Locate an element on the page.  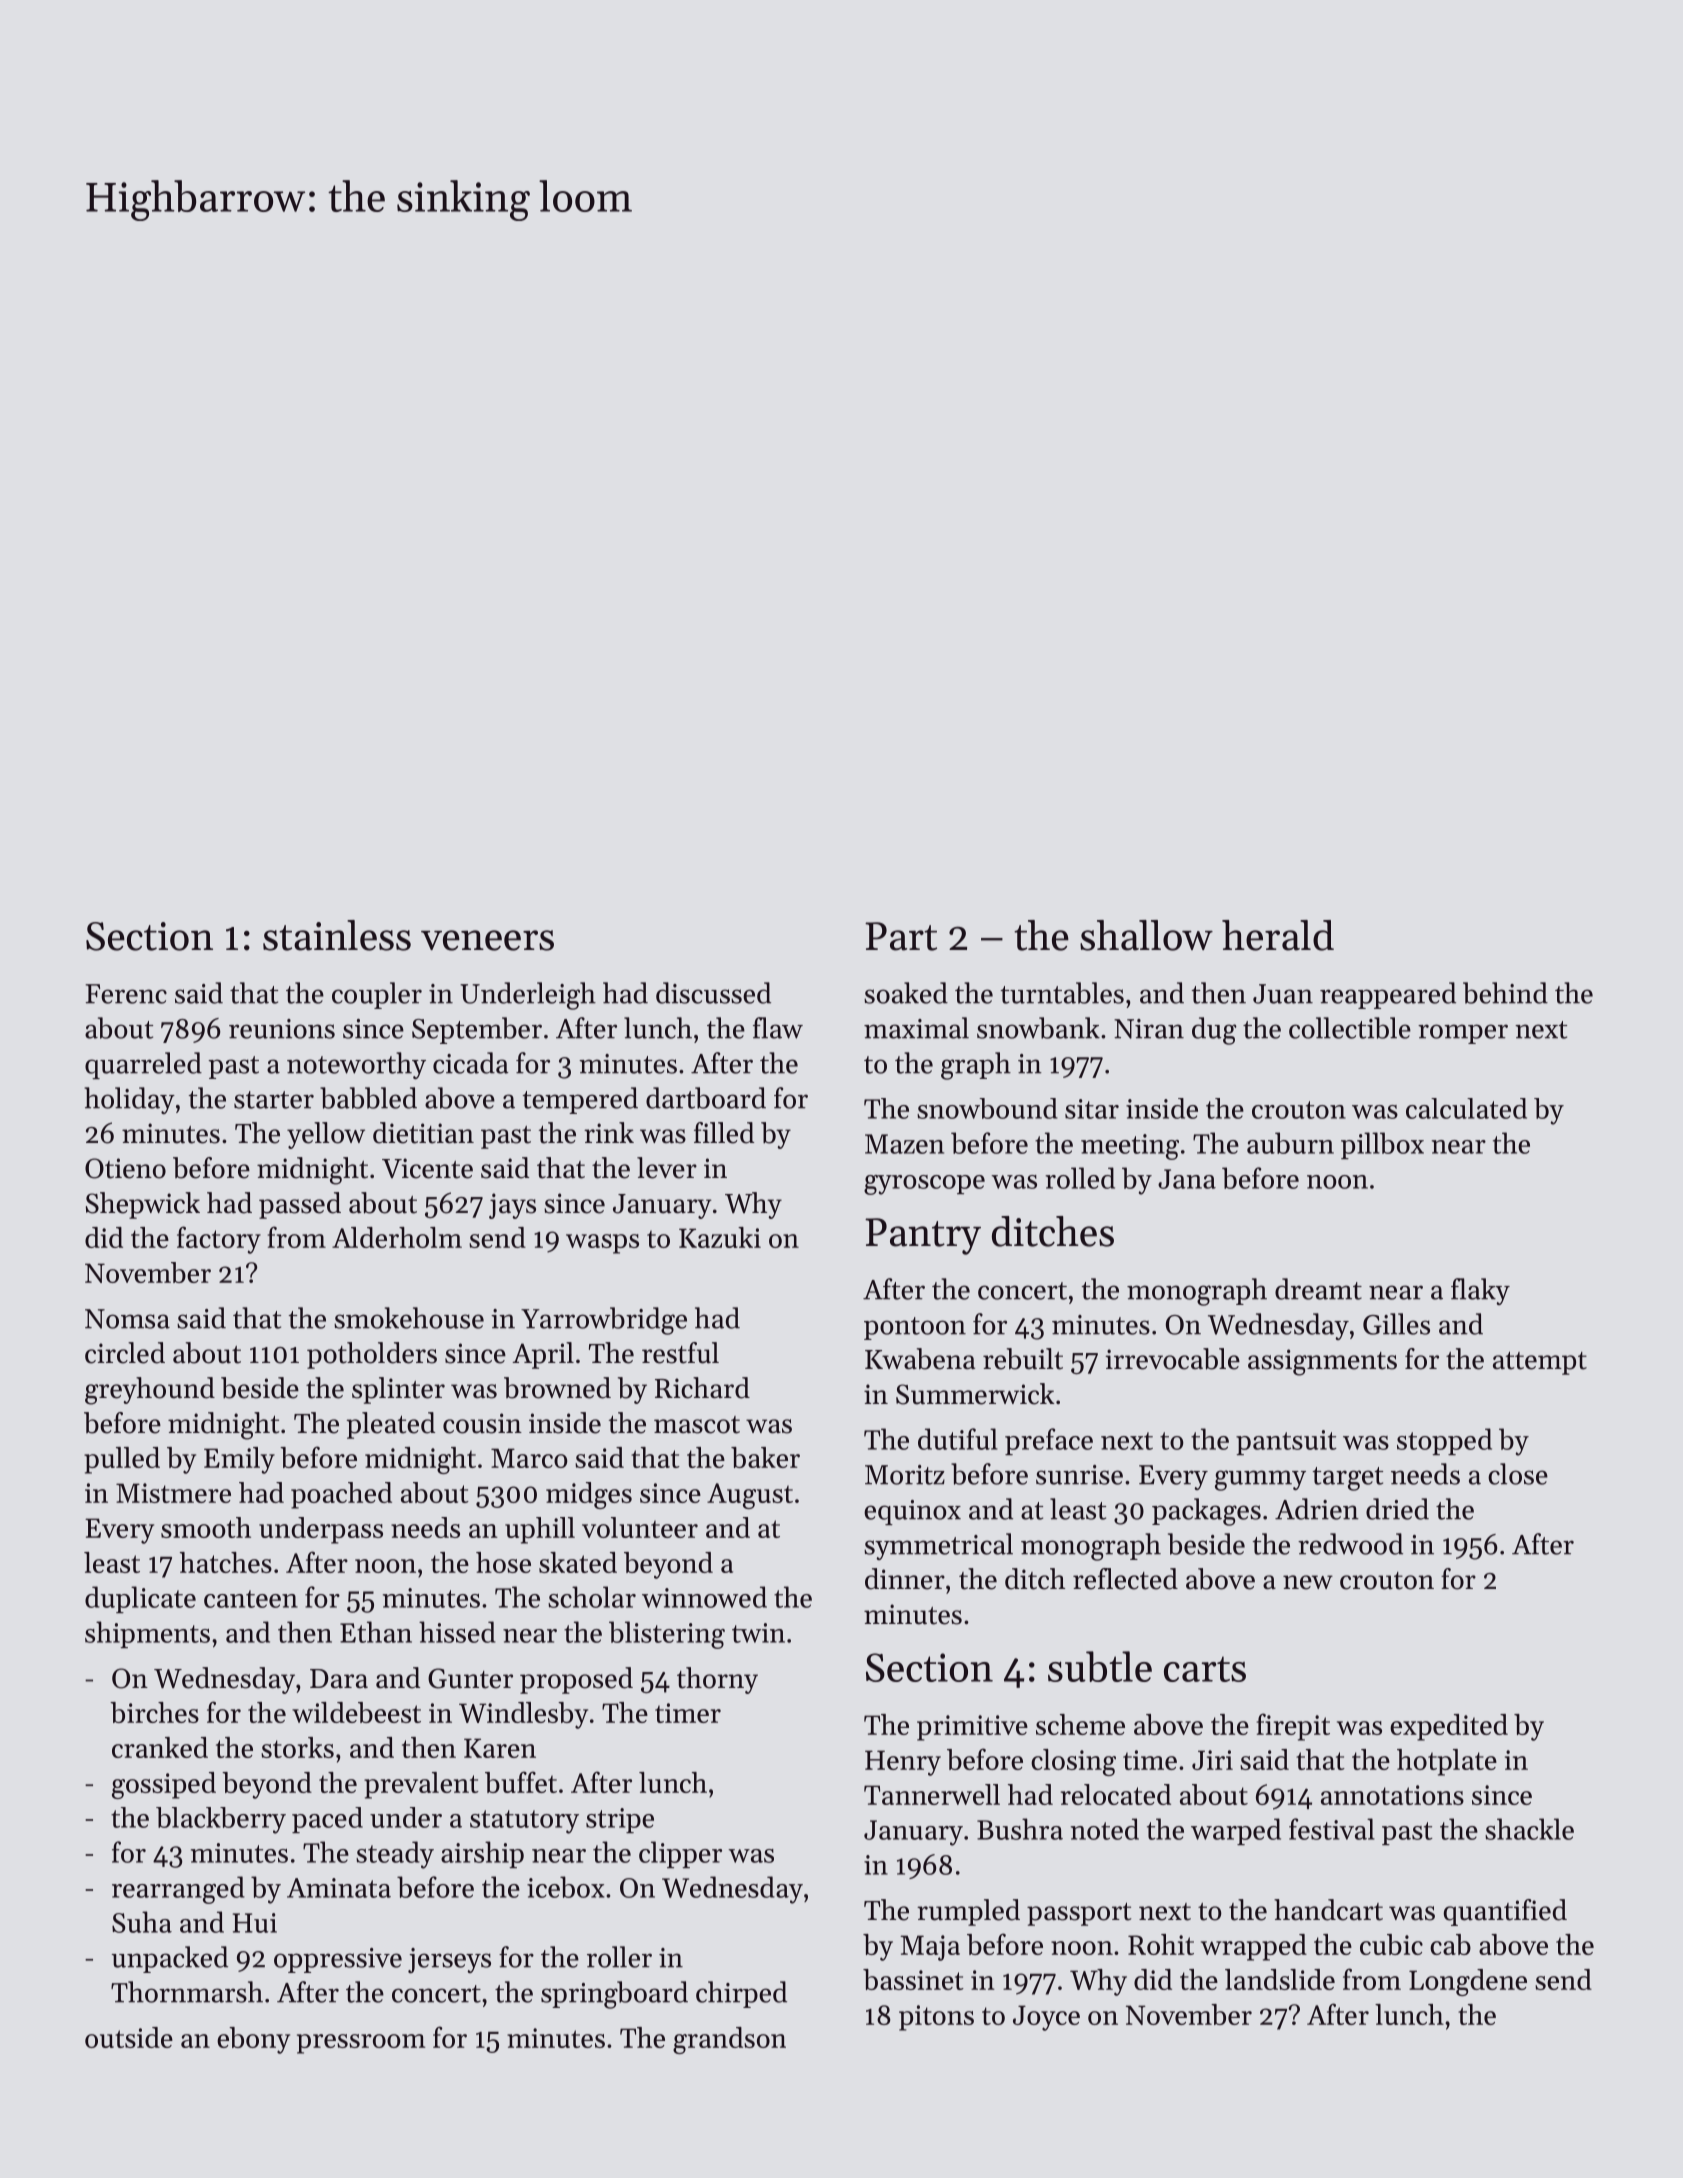
auburn is located at coordinates (1290, 1143).
